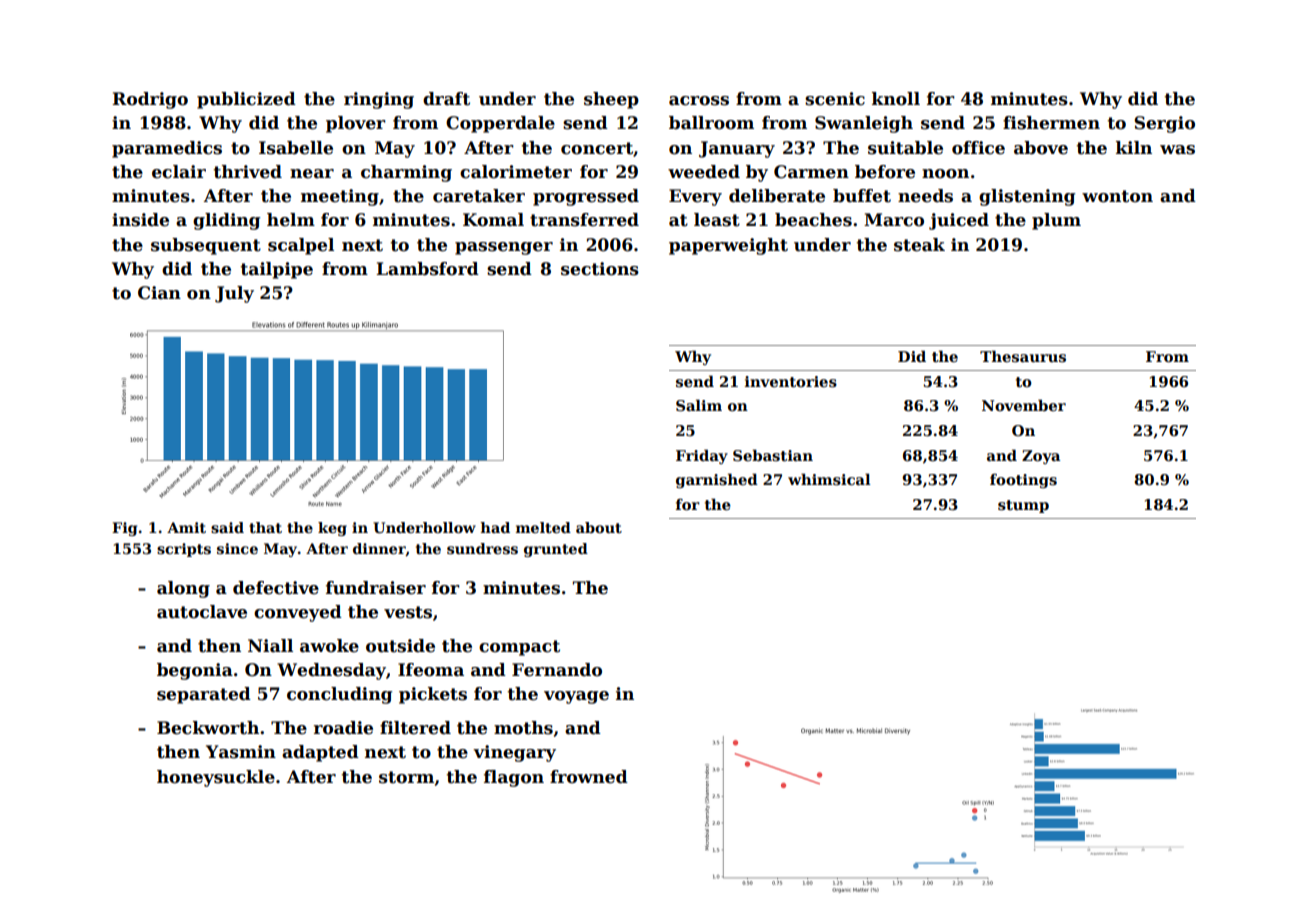  Describe the element at coordinates (589, 777) in the page. I see `frowned` at that location.
